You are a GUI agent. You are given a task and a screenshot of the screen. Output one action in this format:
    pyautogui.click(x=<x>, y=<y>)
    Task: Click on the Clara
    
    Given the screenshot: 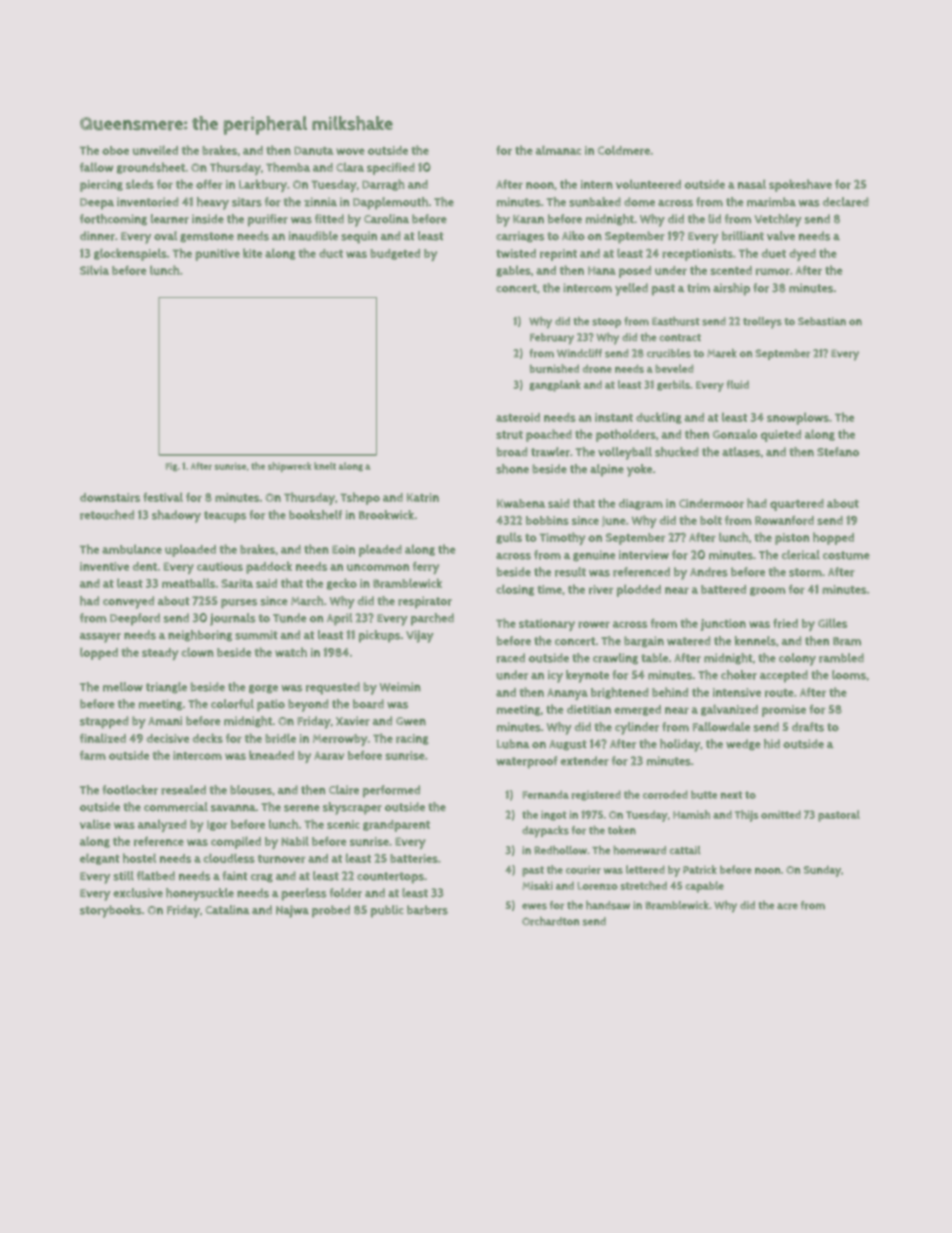 What is the action you would take?
    pyautogui.click(x=350, y=167)
